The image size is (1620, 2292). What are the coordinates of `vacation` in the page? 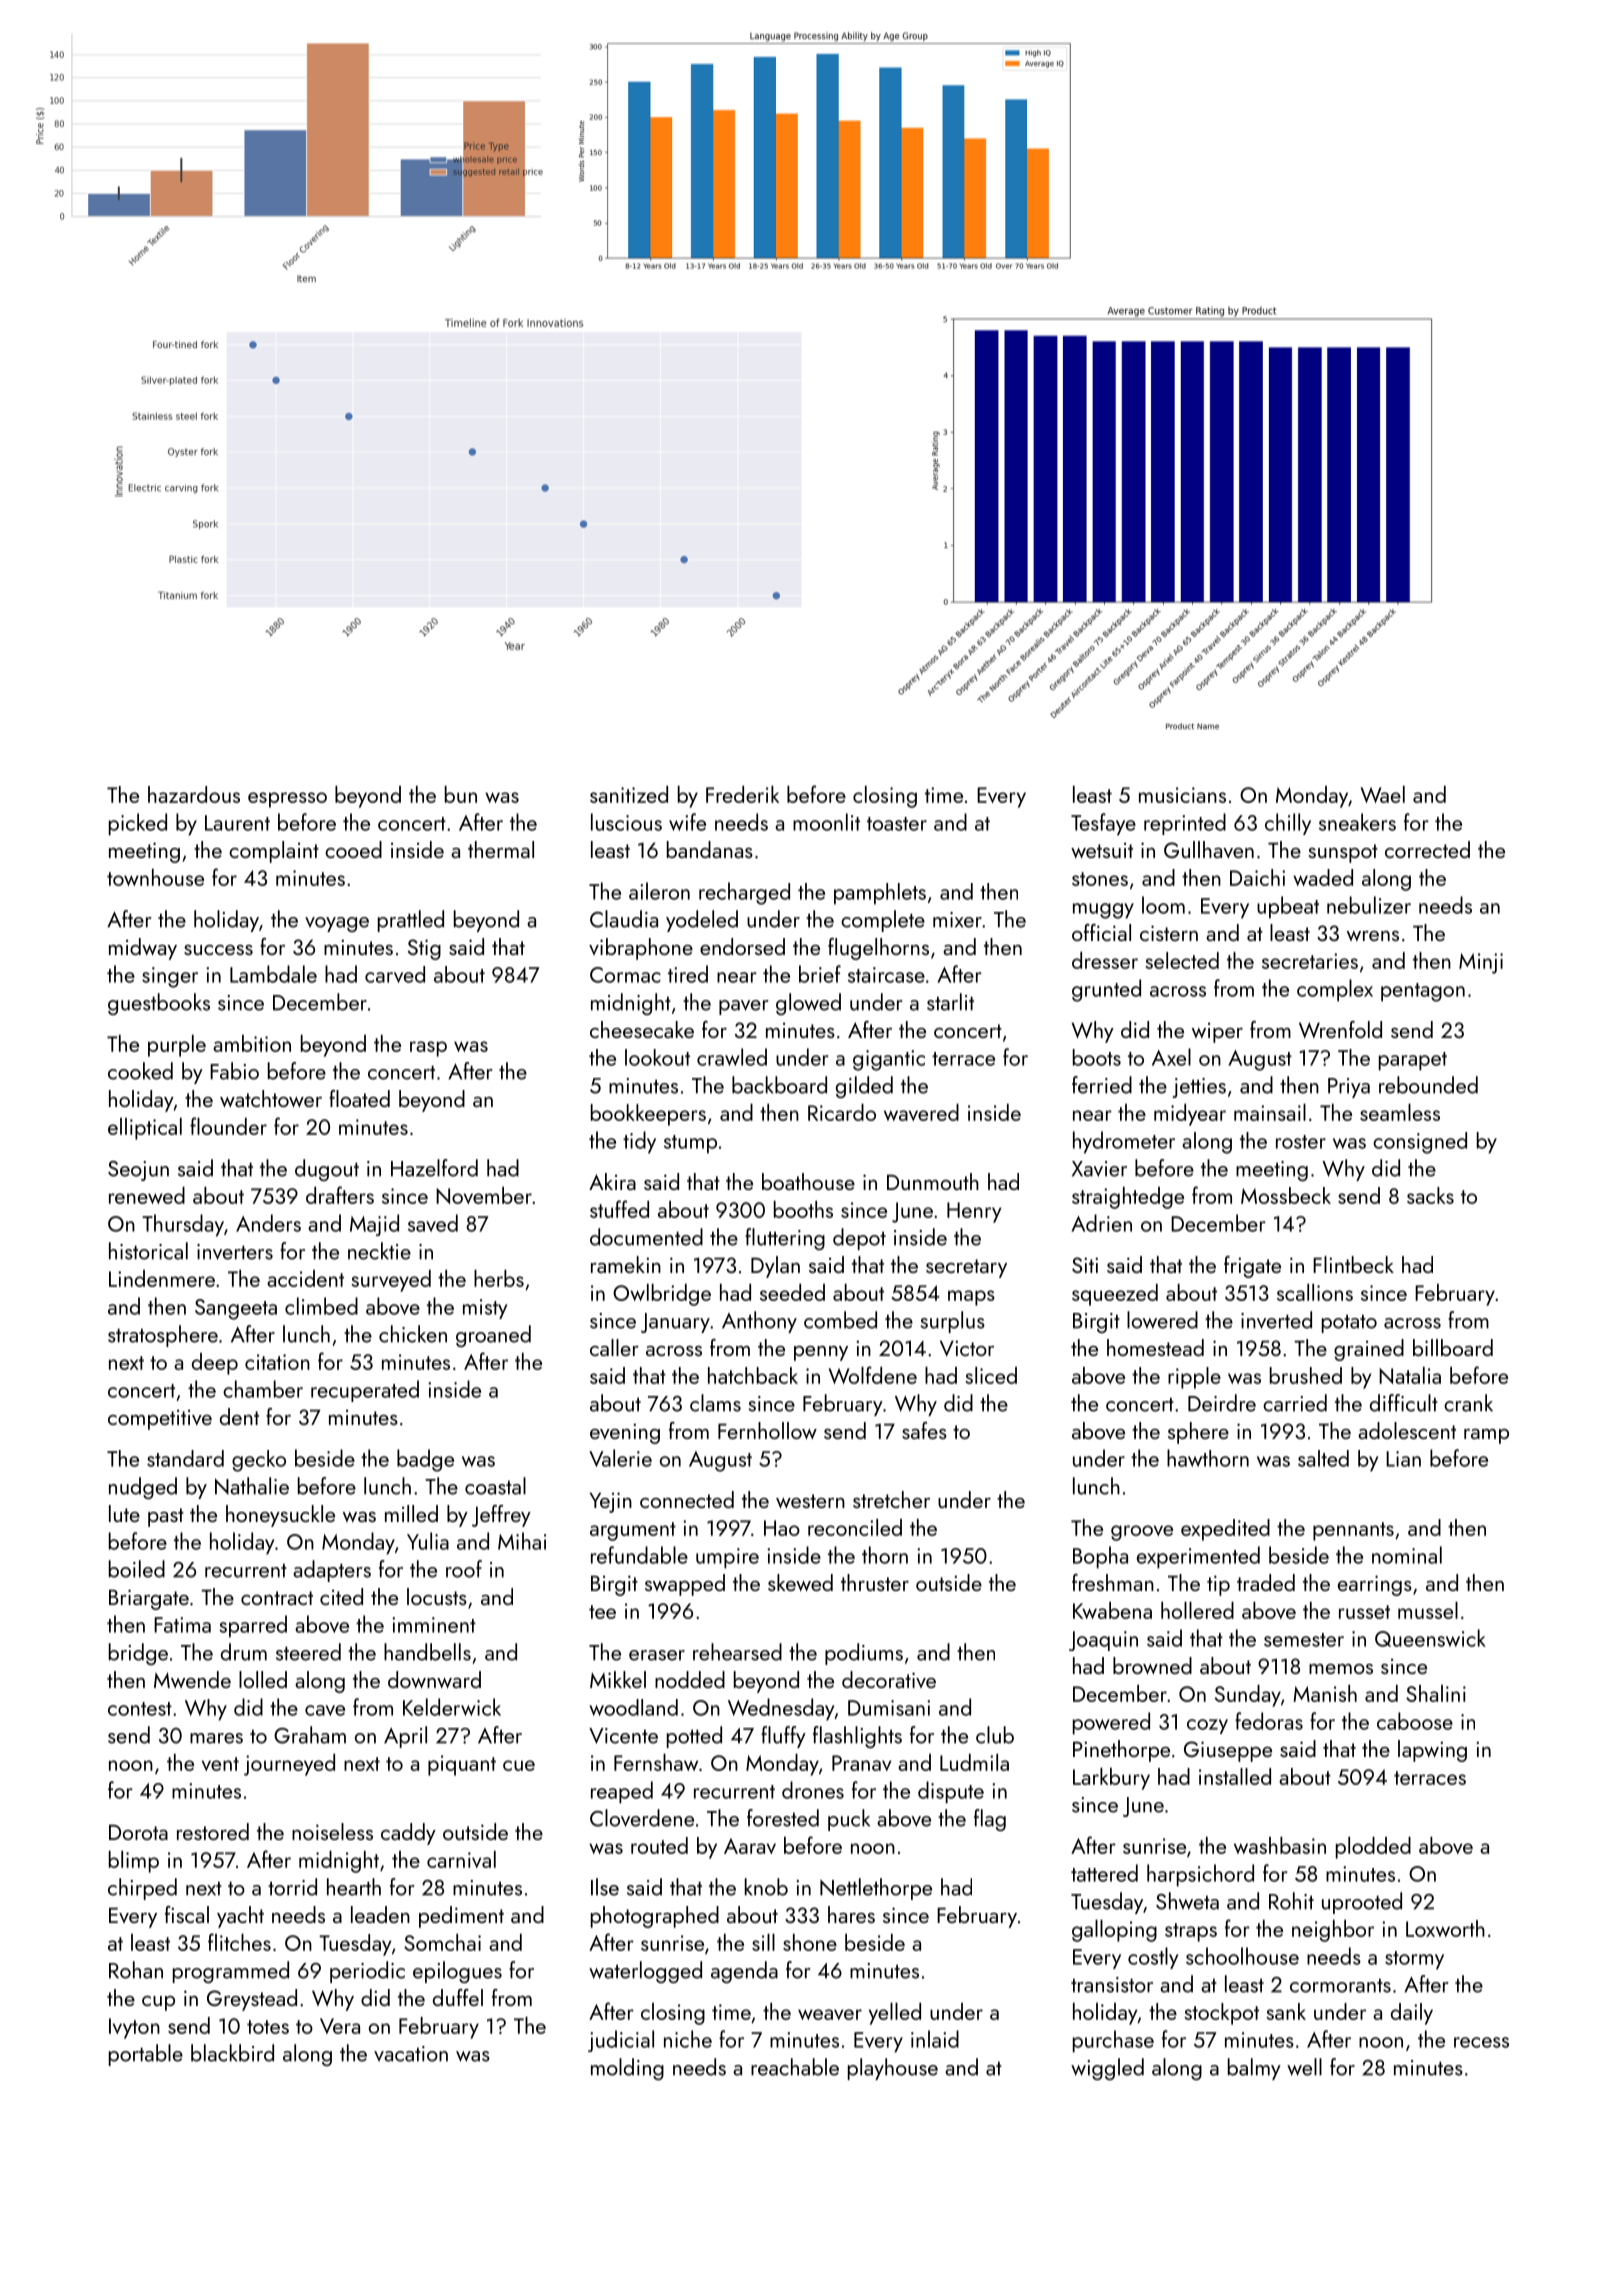 It's located at (411, 2054).
